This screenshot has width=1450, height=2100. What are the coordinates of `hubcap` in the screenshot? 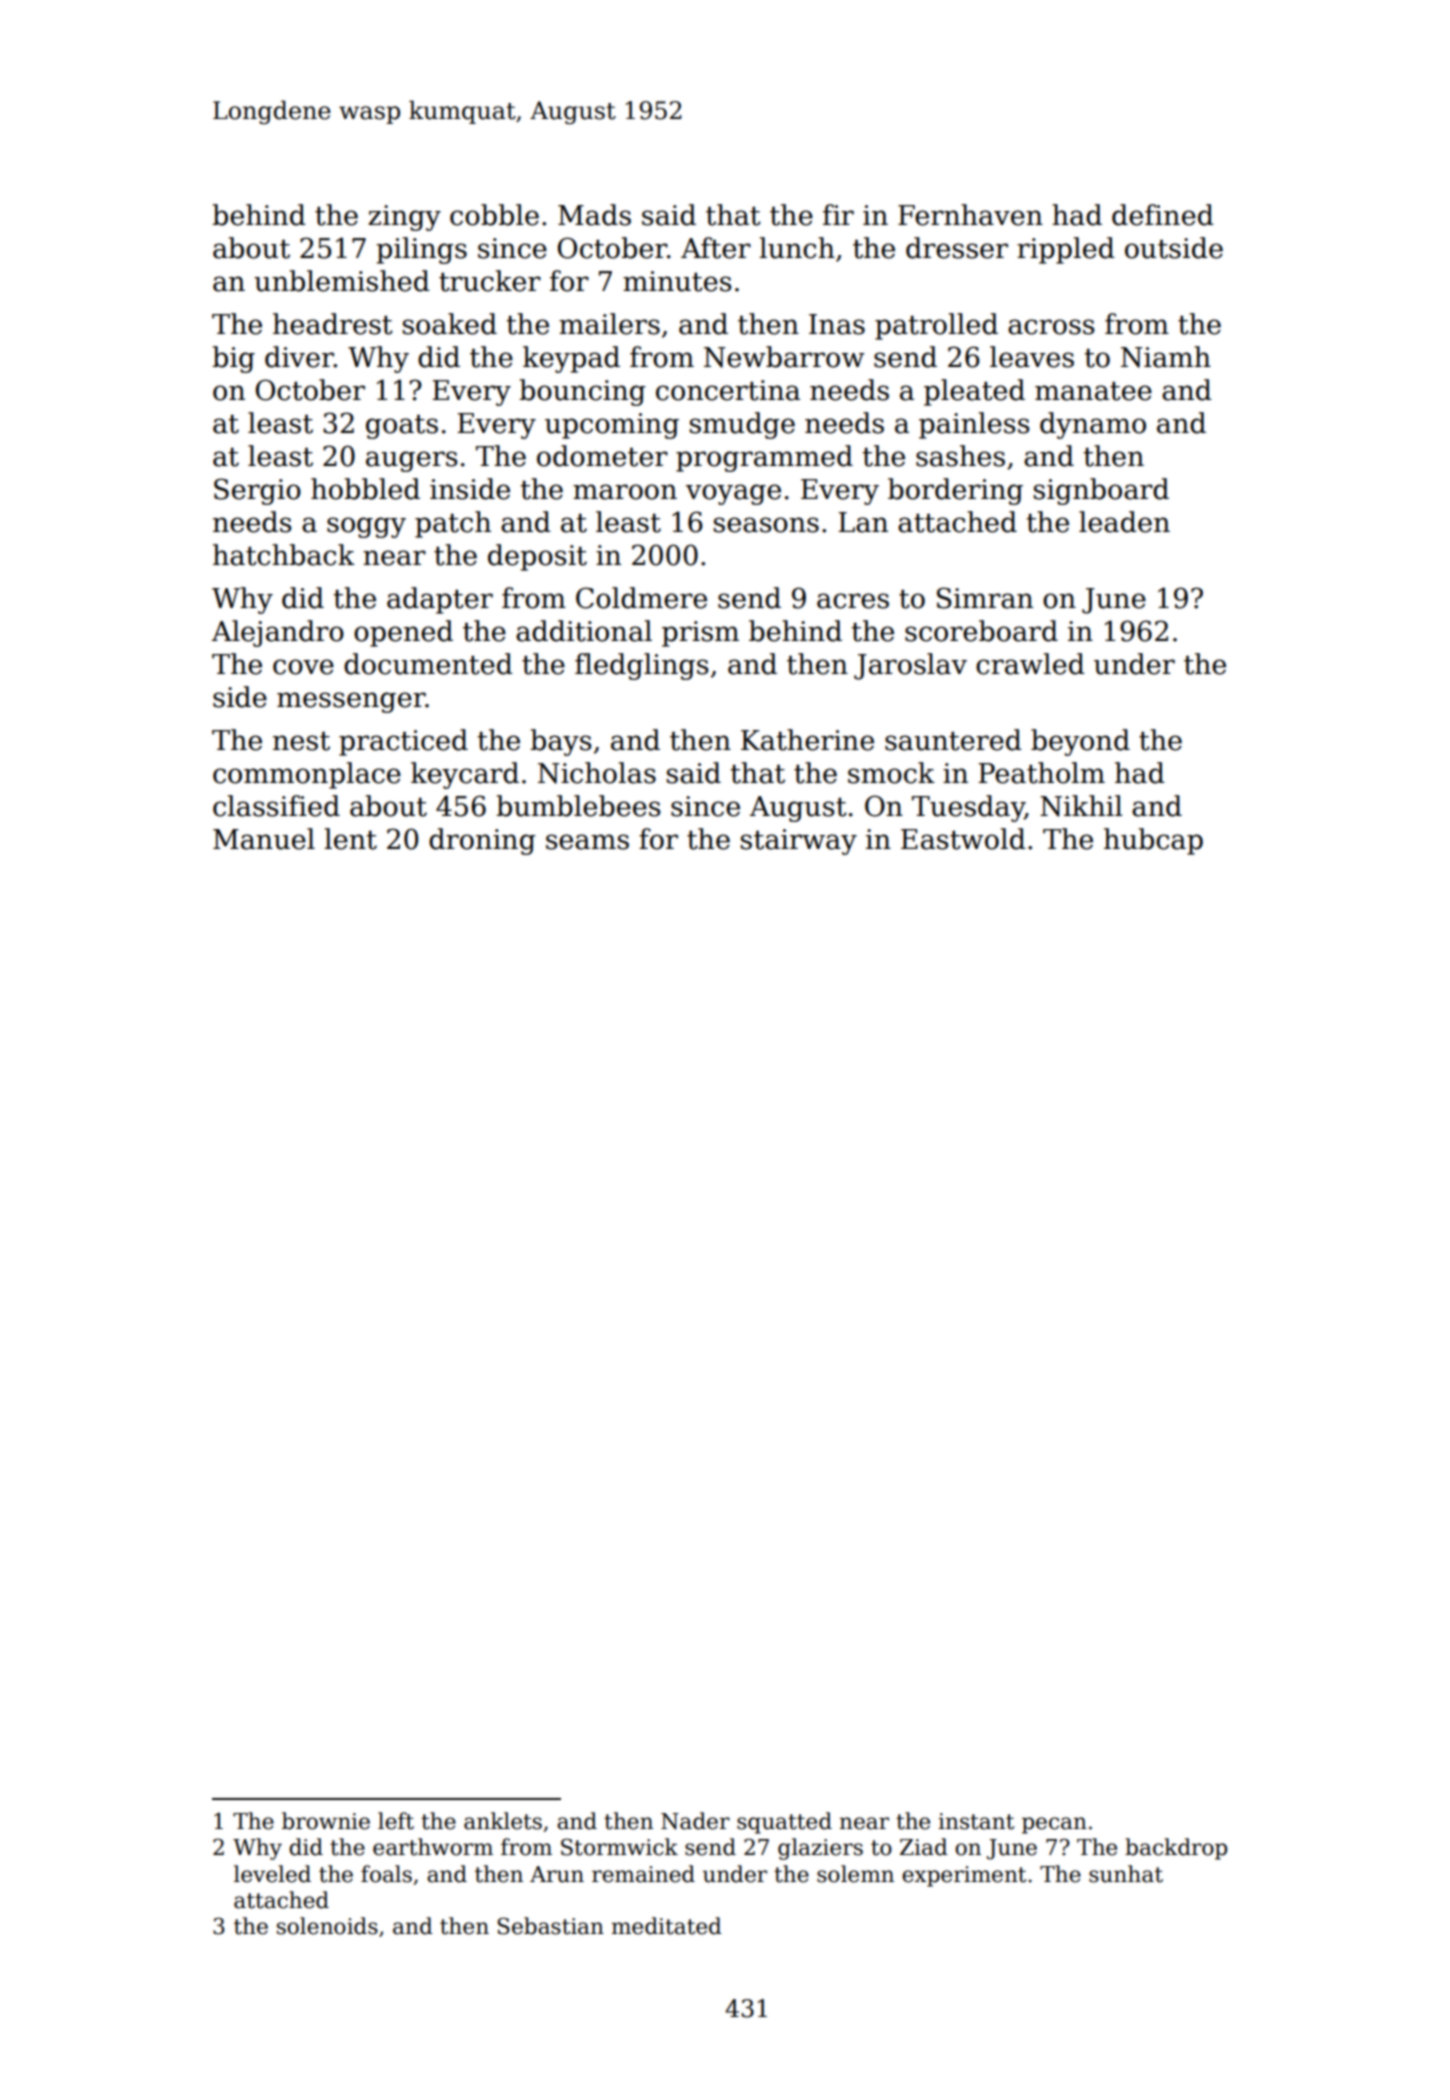 It's located at (1153, 841).
